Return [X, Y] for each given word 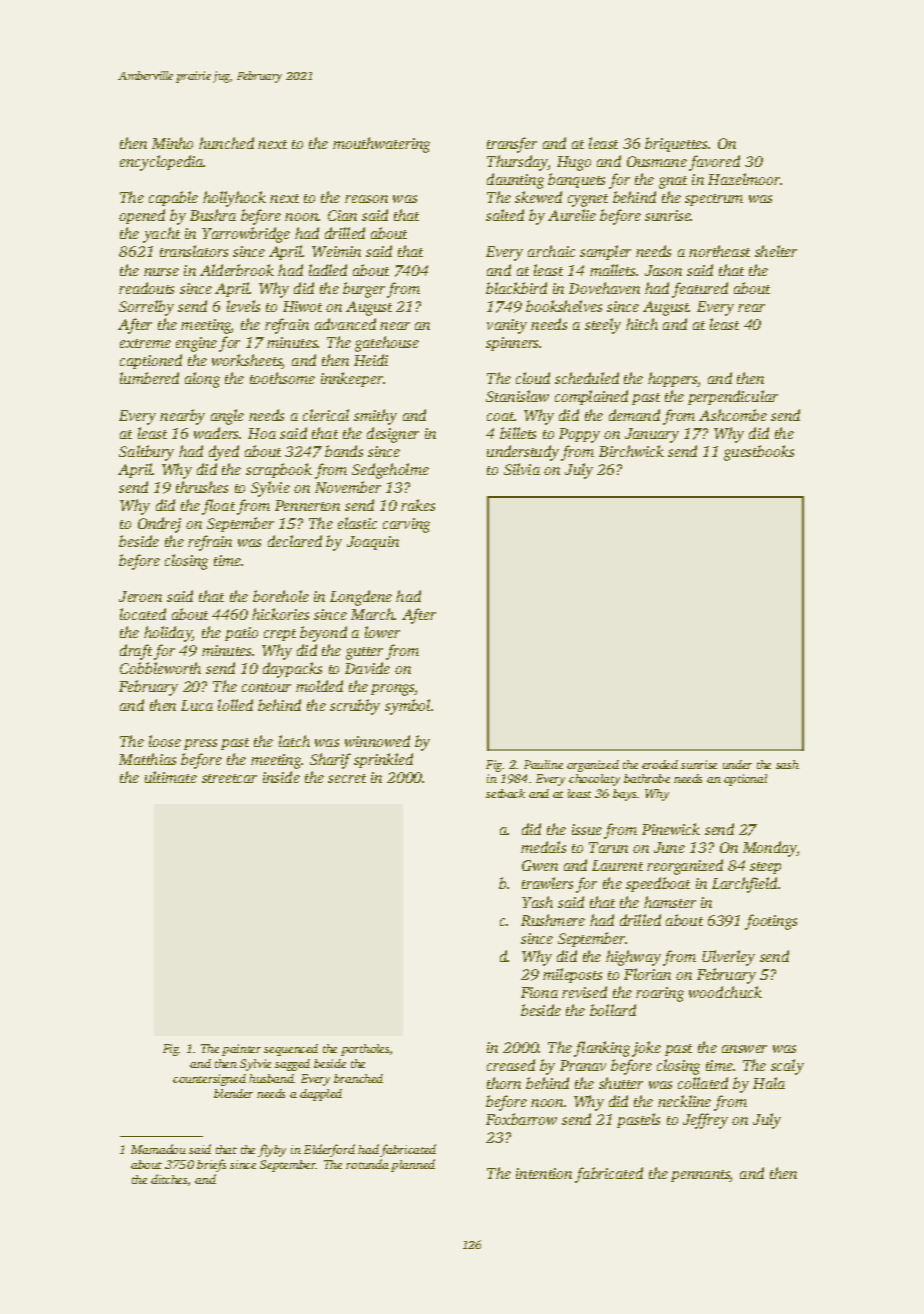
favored [714, 163]
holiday [168, 634]
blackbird [516, 288]
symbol [407, 707]
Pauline [543, 764]
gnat [673, 182]
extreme [145, 343]
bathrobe [647, 778]
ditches [169, 1179]
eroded [660, 764]
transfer [512, 145]
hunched [226, 143]
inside [281, 777]
